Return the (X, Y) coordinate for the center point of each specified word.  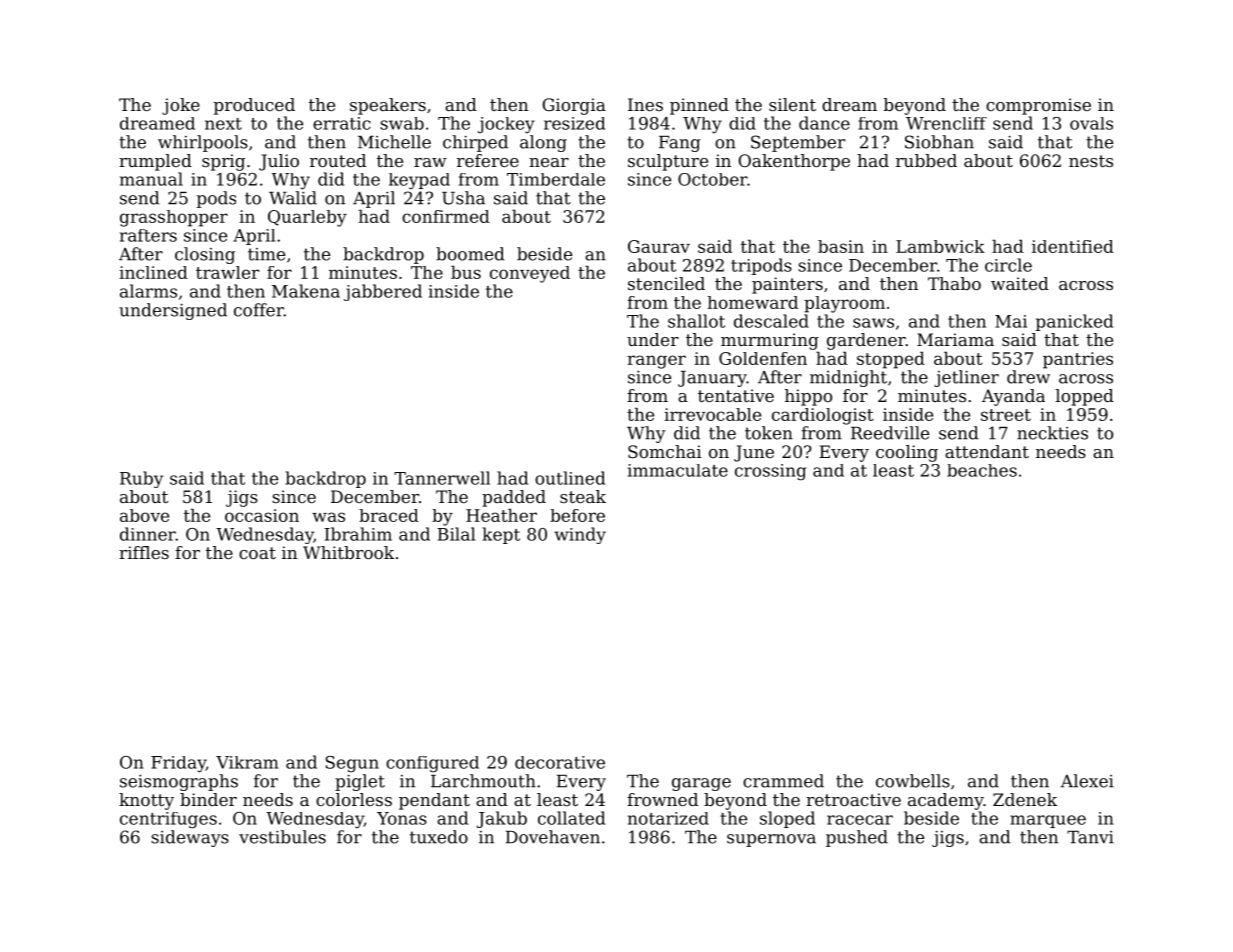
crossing (770, 472)
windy (580, 535)
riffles (144, 552)
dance (824, 123)
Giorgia (574, 106)
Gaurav (659, 246)
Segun (352, 764)
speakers (388, 106)
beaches (982, 470)
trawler (227, 272)
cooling (907, 453)
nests (1091, 161)
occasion (262, 515)
